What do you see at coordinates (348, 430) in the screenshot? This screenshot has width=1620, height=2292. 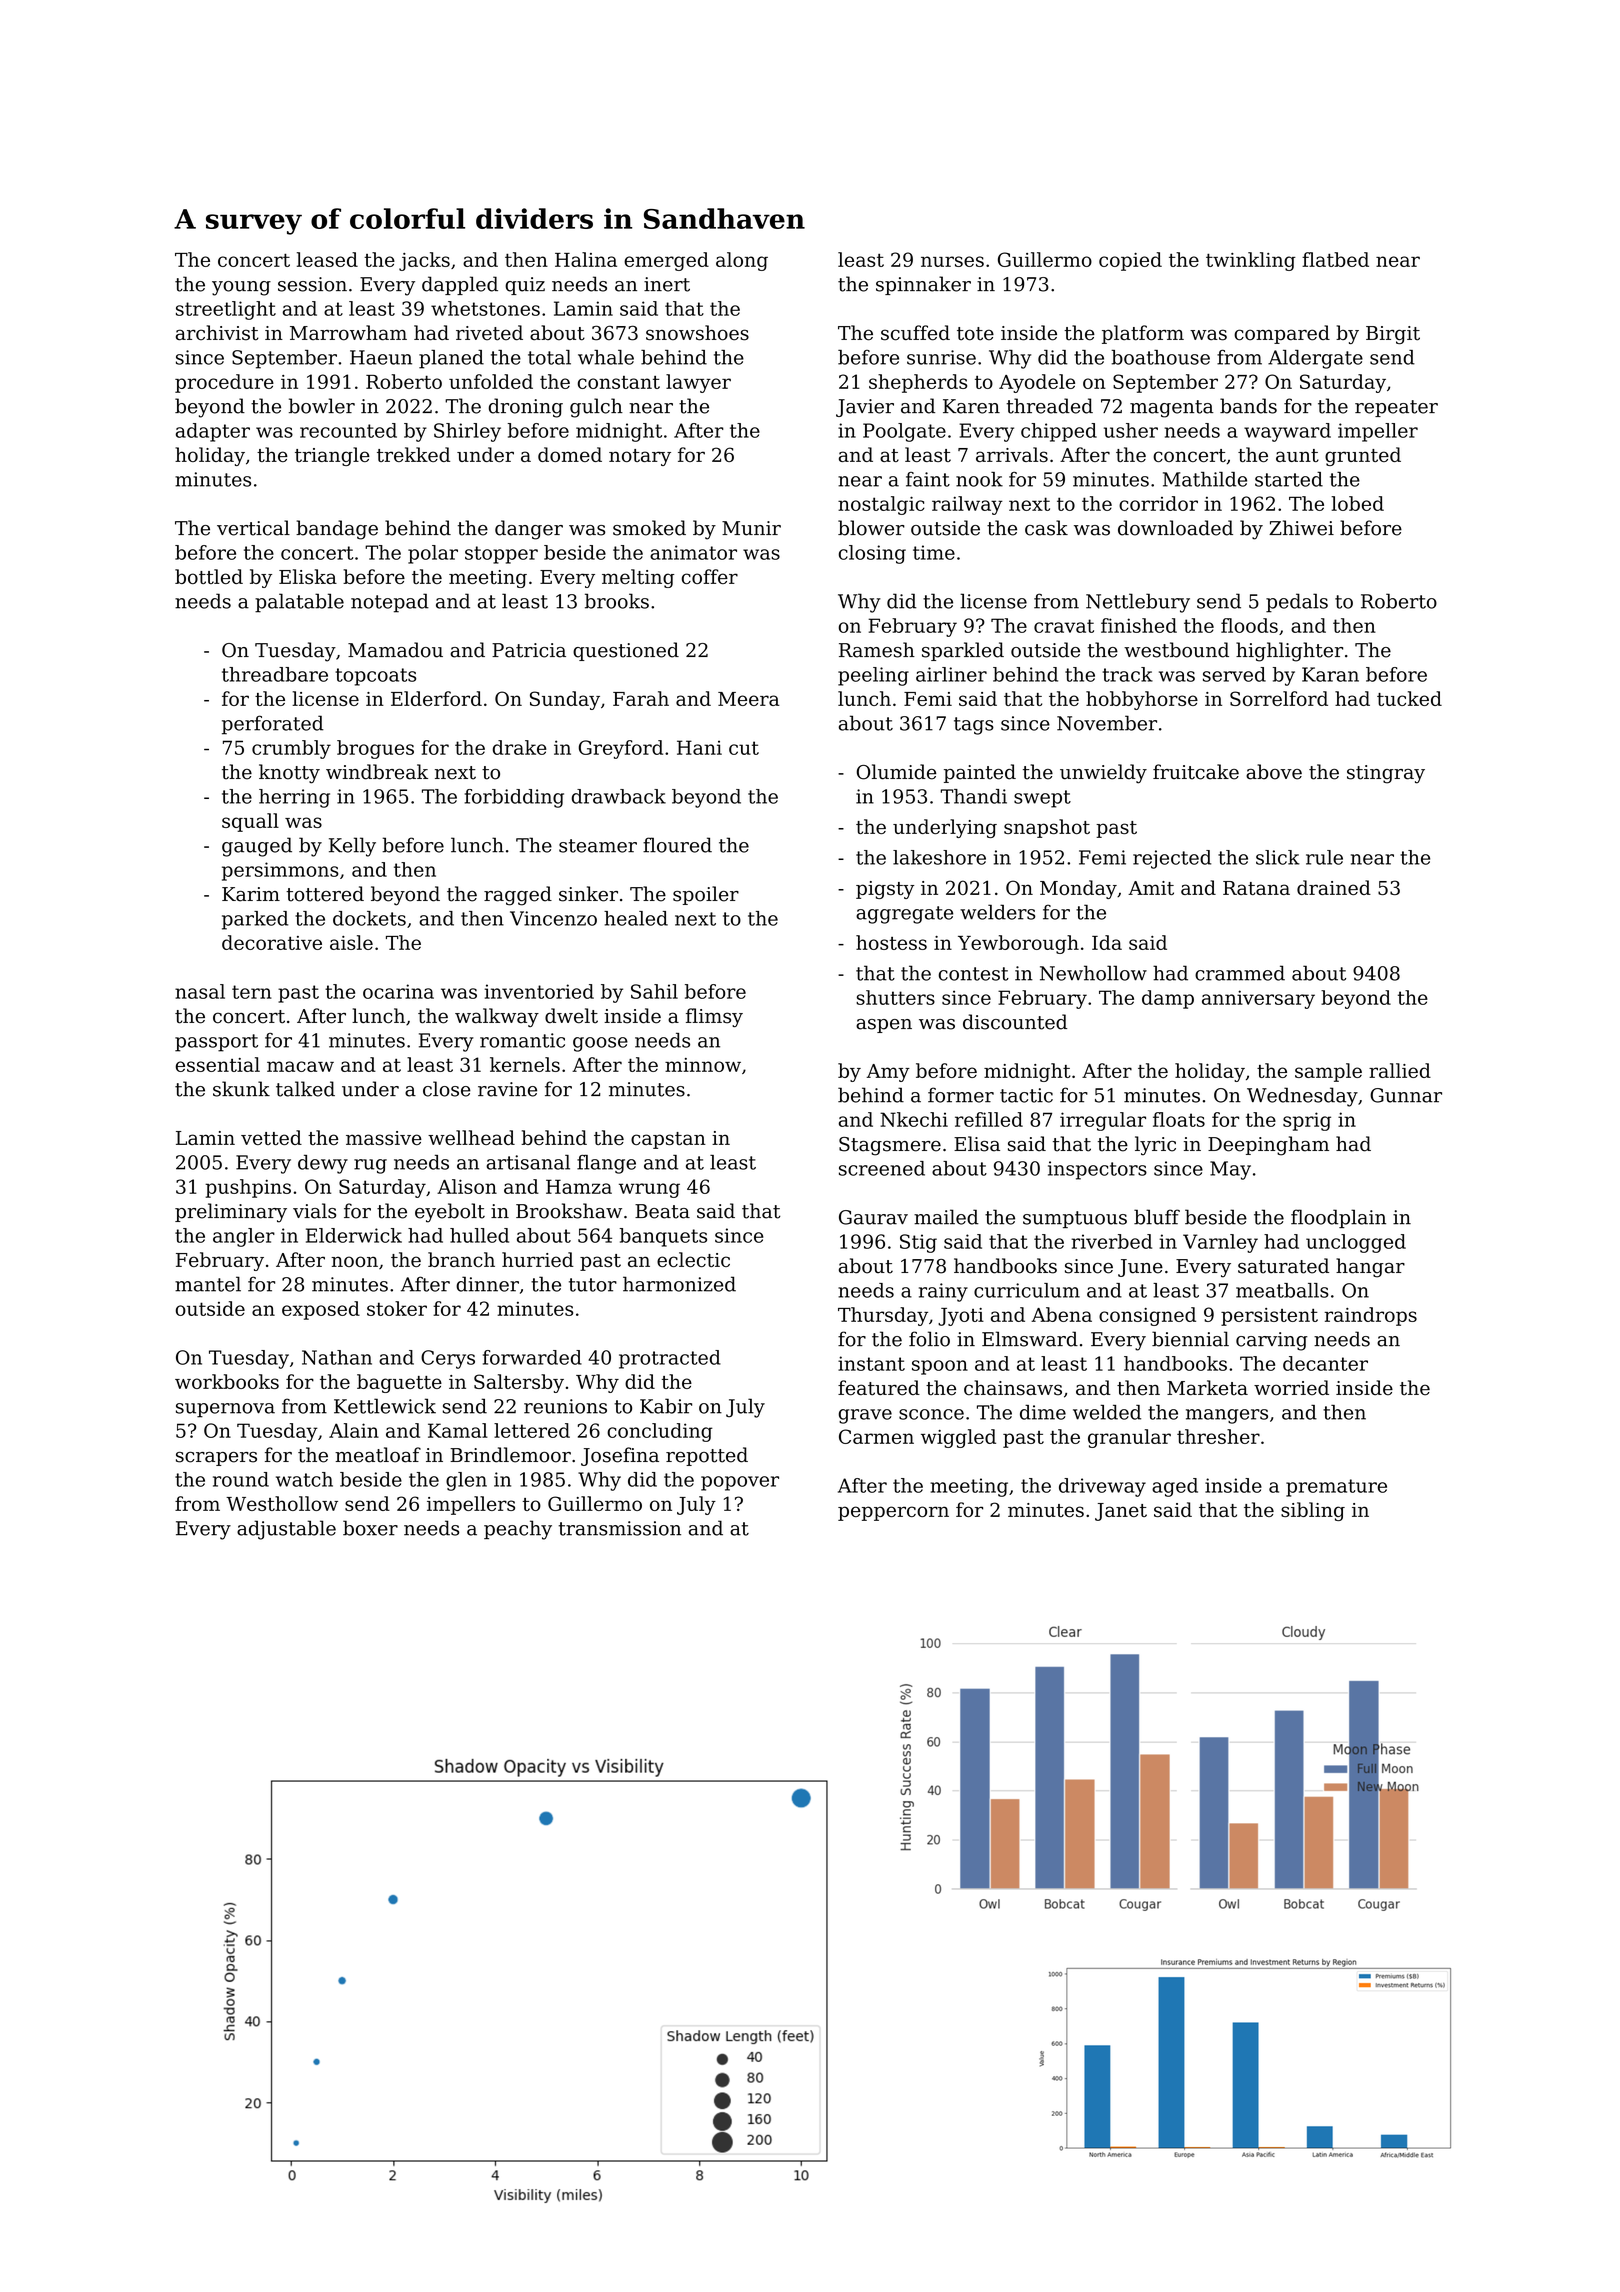 I see `recounted` at bounding box center [348, 430].
